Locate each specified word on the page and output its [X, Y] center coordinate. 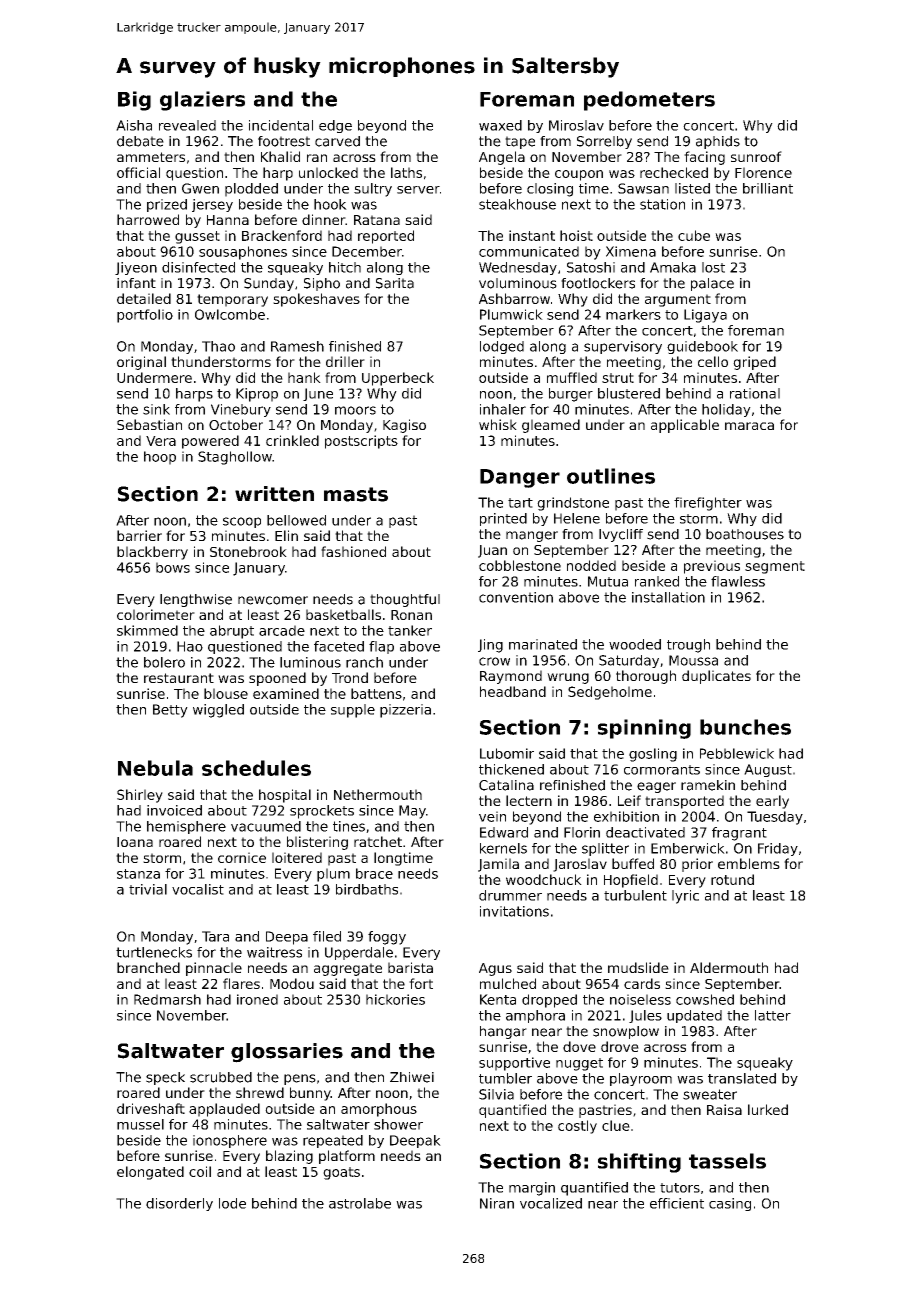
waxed [500, 125]
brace [374, 873]
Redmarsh [167, 999]
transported [684, 802]
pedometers [649, 101]
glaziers [202, 101]
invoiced [174, 810]
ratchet [378, 841]
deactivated [645, 832]
